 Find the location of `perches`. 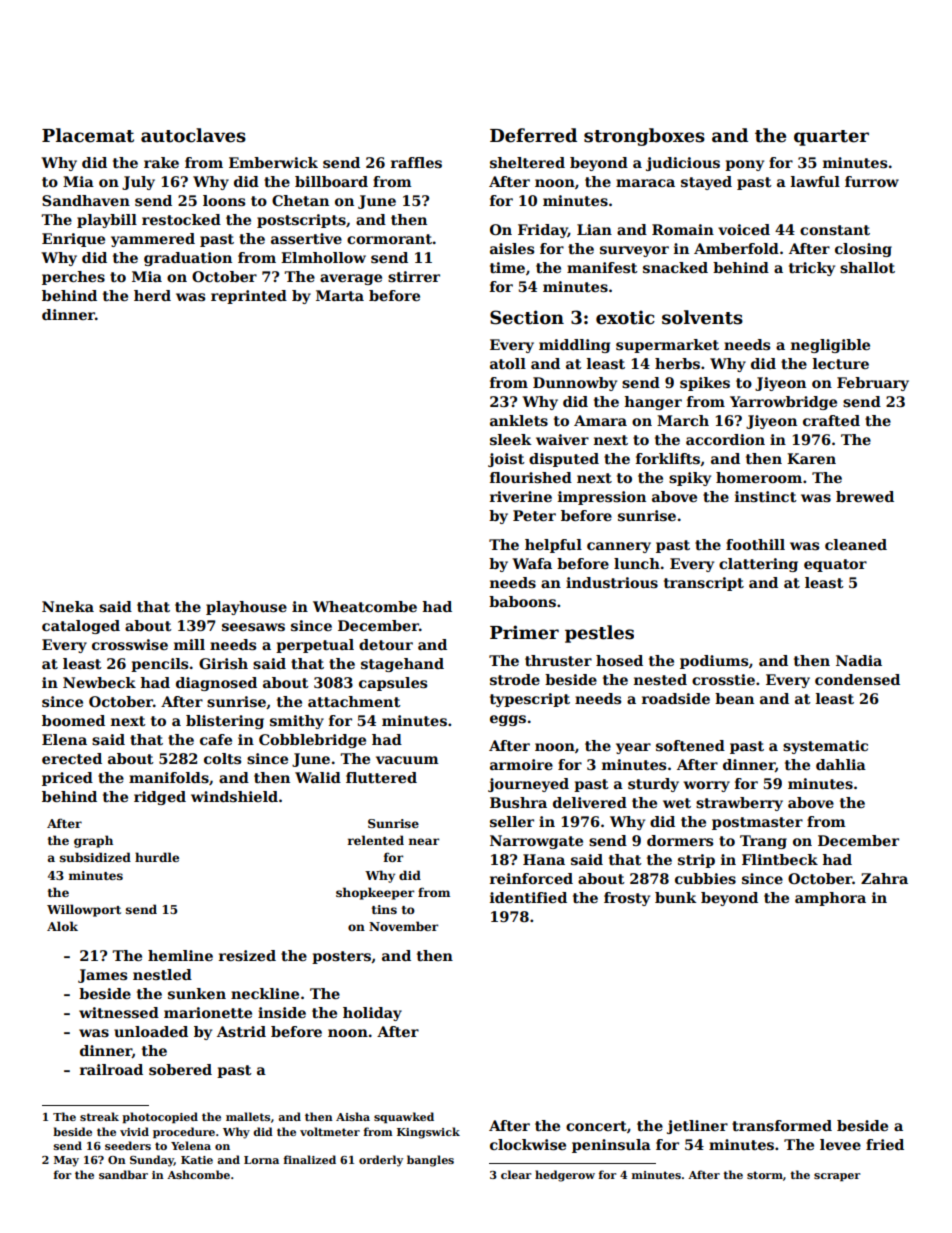

perches is located at coordinates (73, 278).
